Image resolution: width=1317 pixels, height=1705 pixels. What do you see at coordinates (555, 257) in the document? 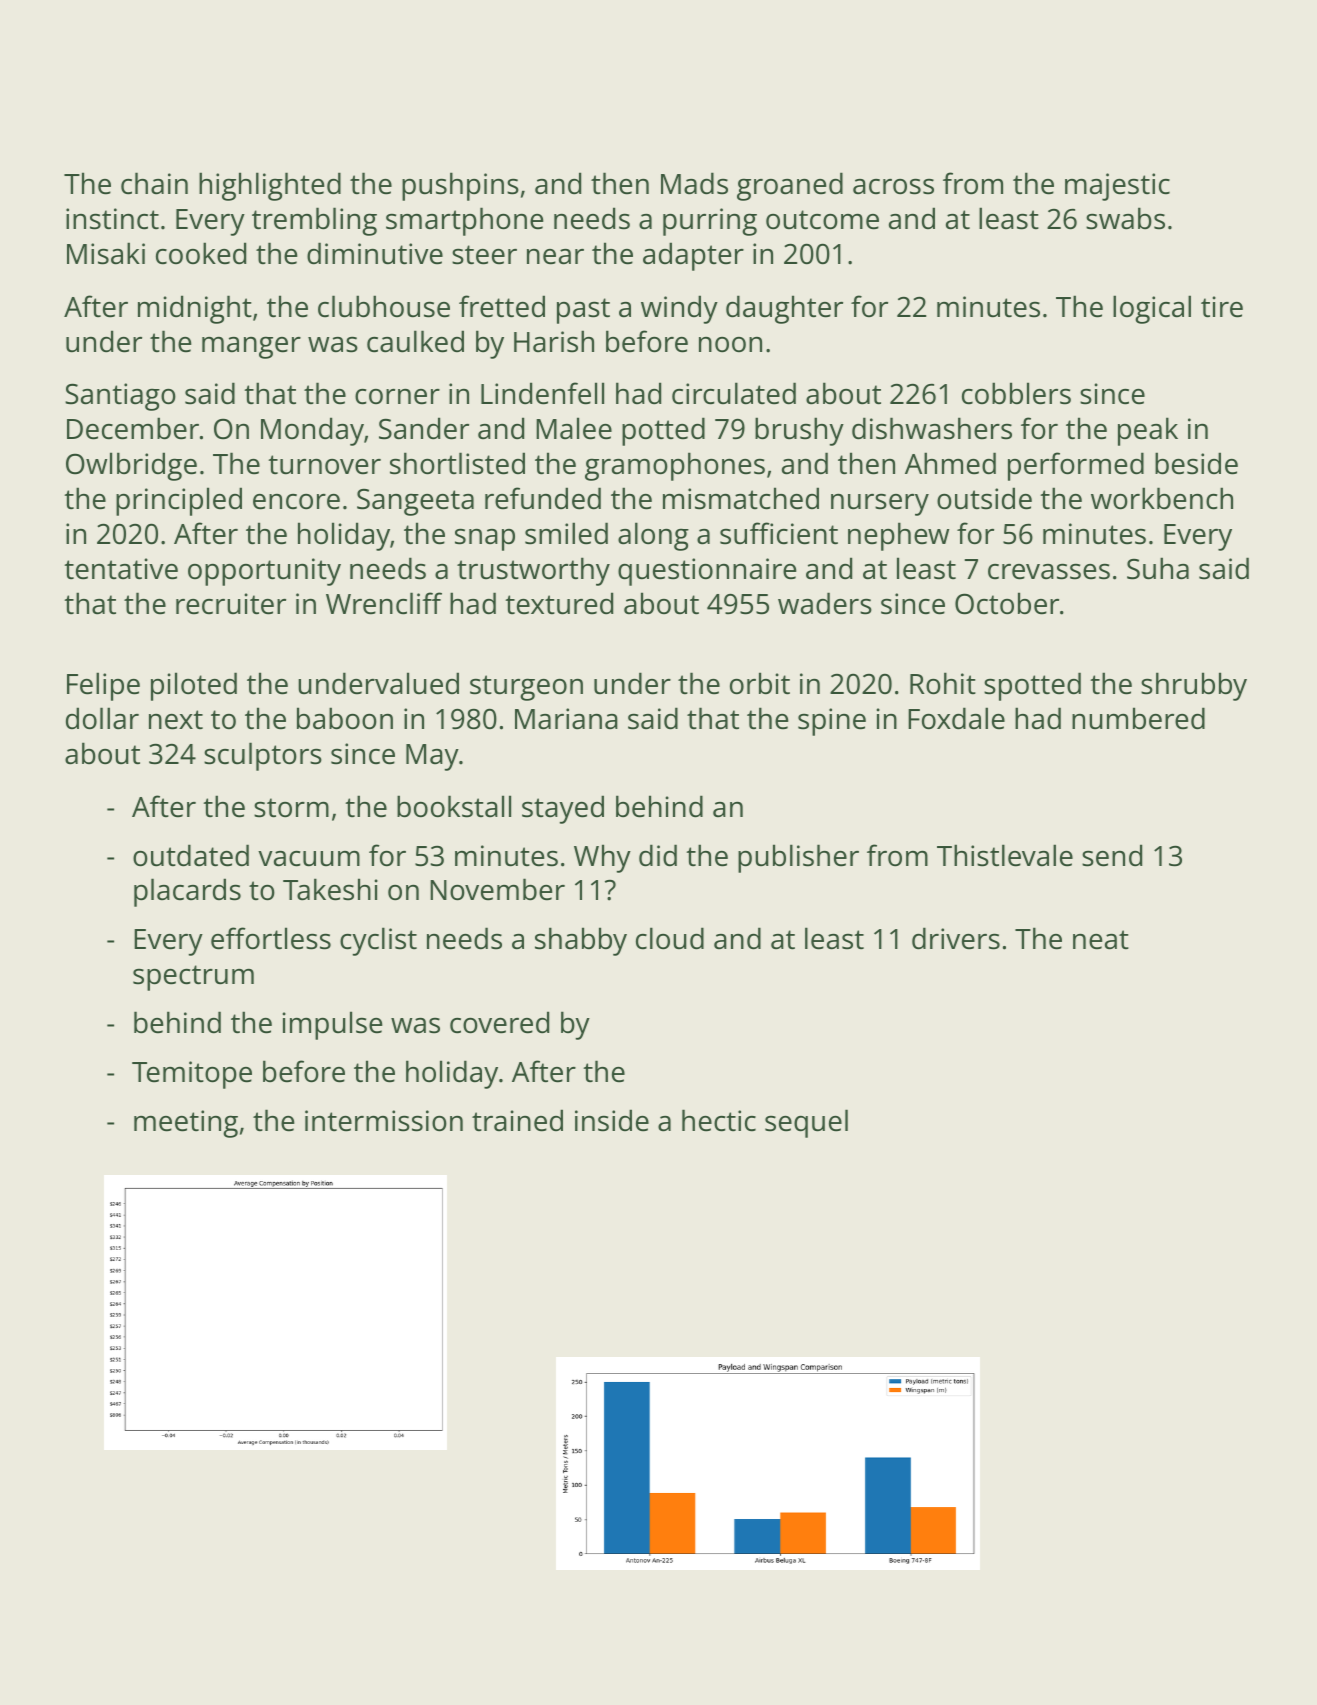
I see `near` at bounding box center [555, 257].
